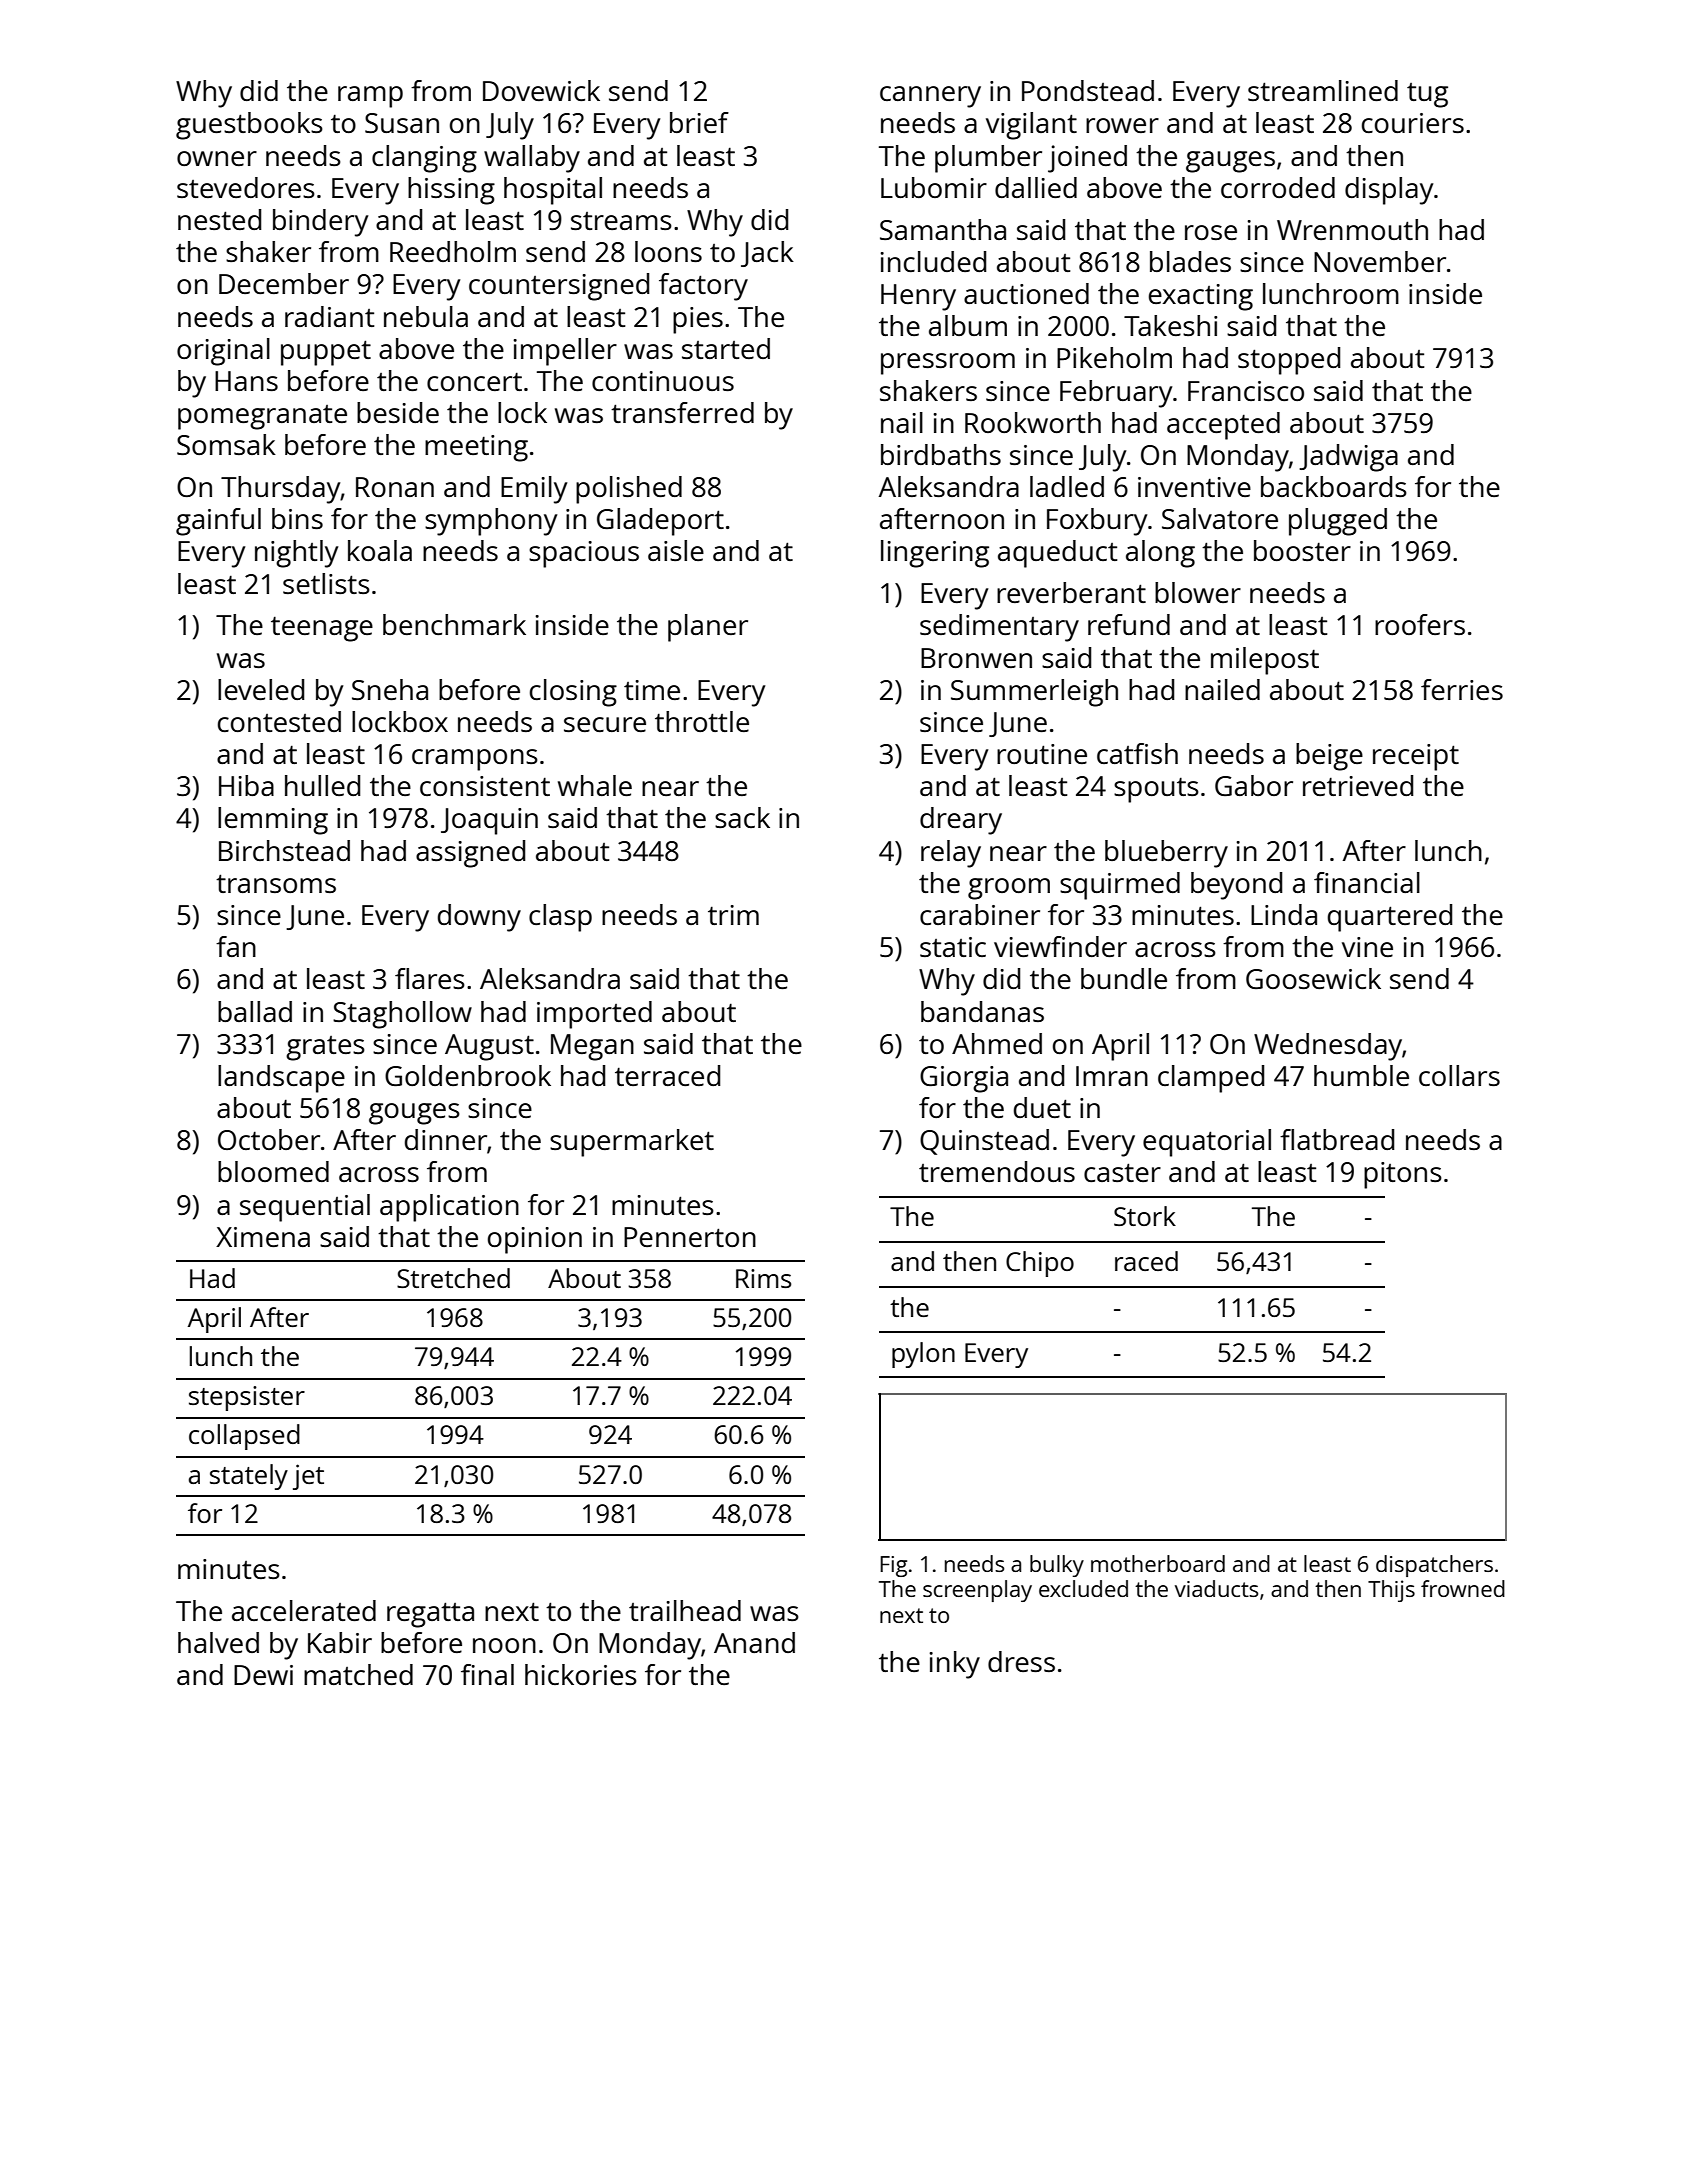 This screenshot has height=2178, width=1683. I want to click on November, so click(1380, 261).
